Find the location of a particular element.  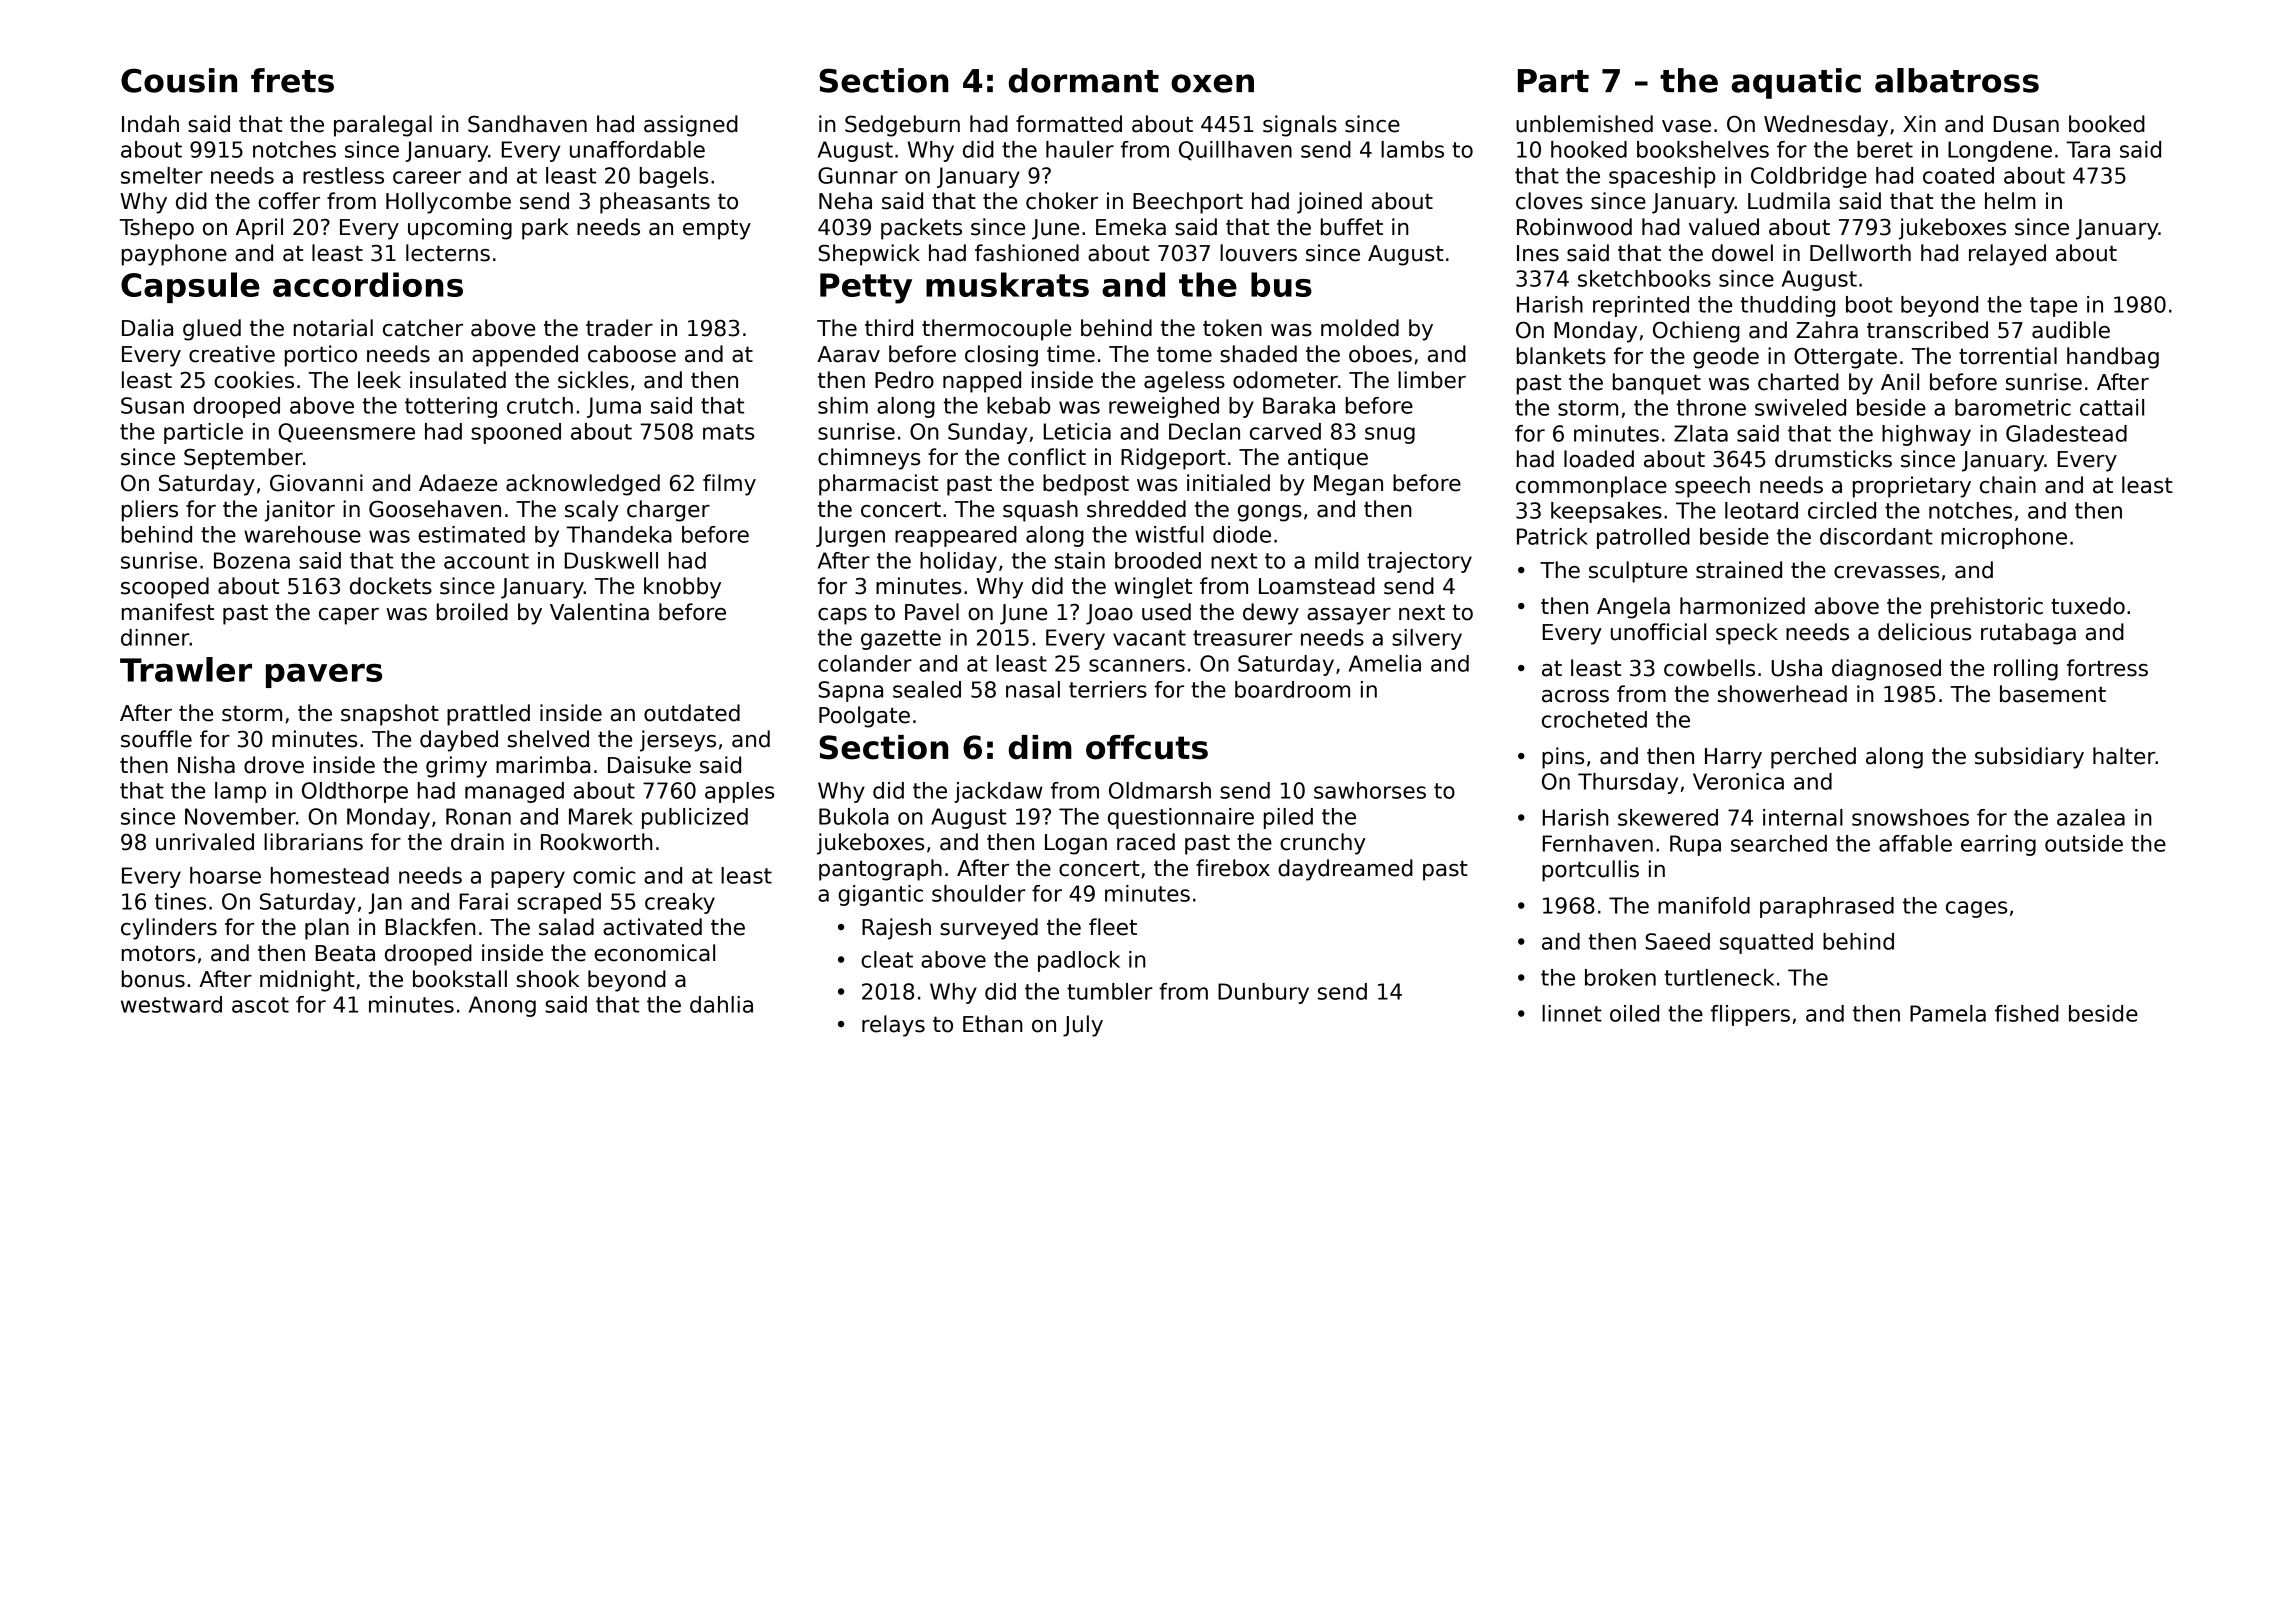

manifold is located at coordinates (1704, 905).
